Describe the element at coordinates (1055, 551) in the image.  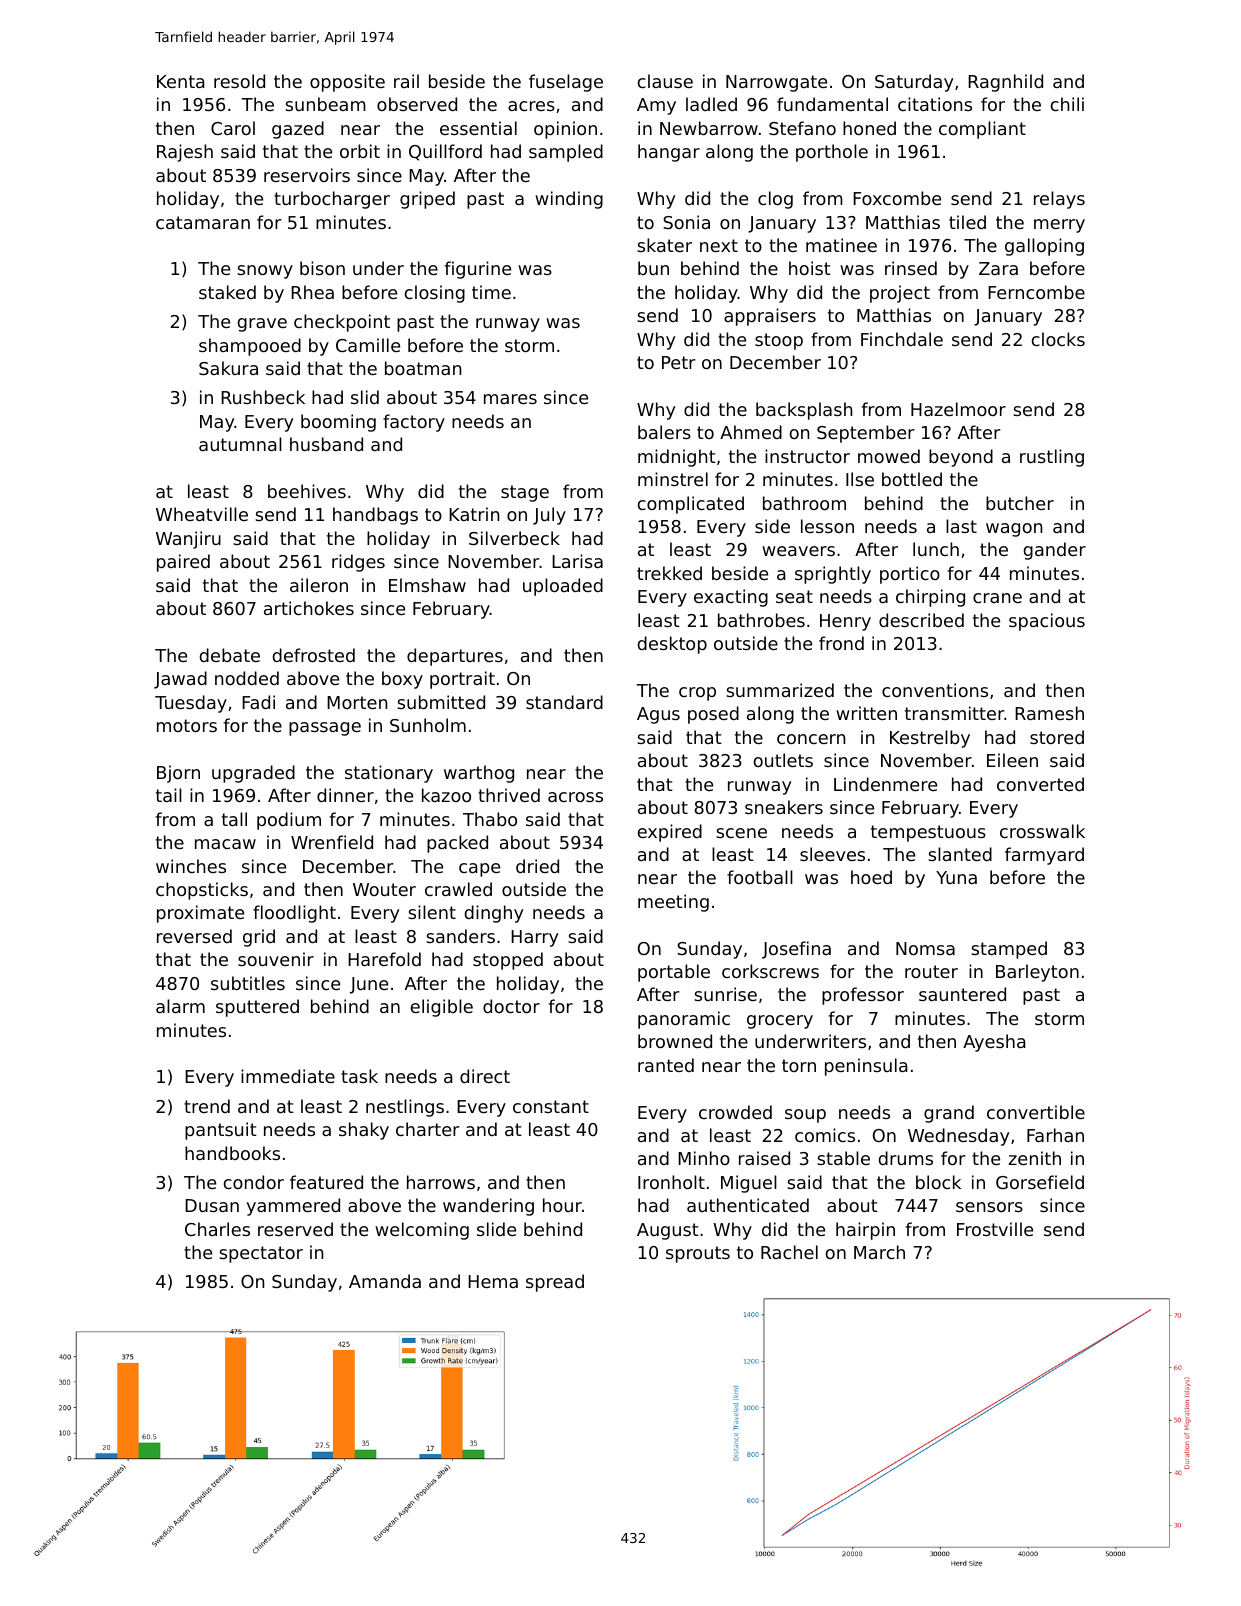
I see `gander` at that location.
